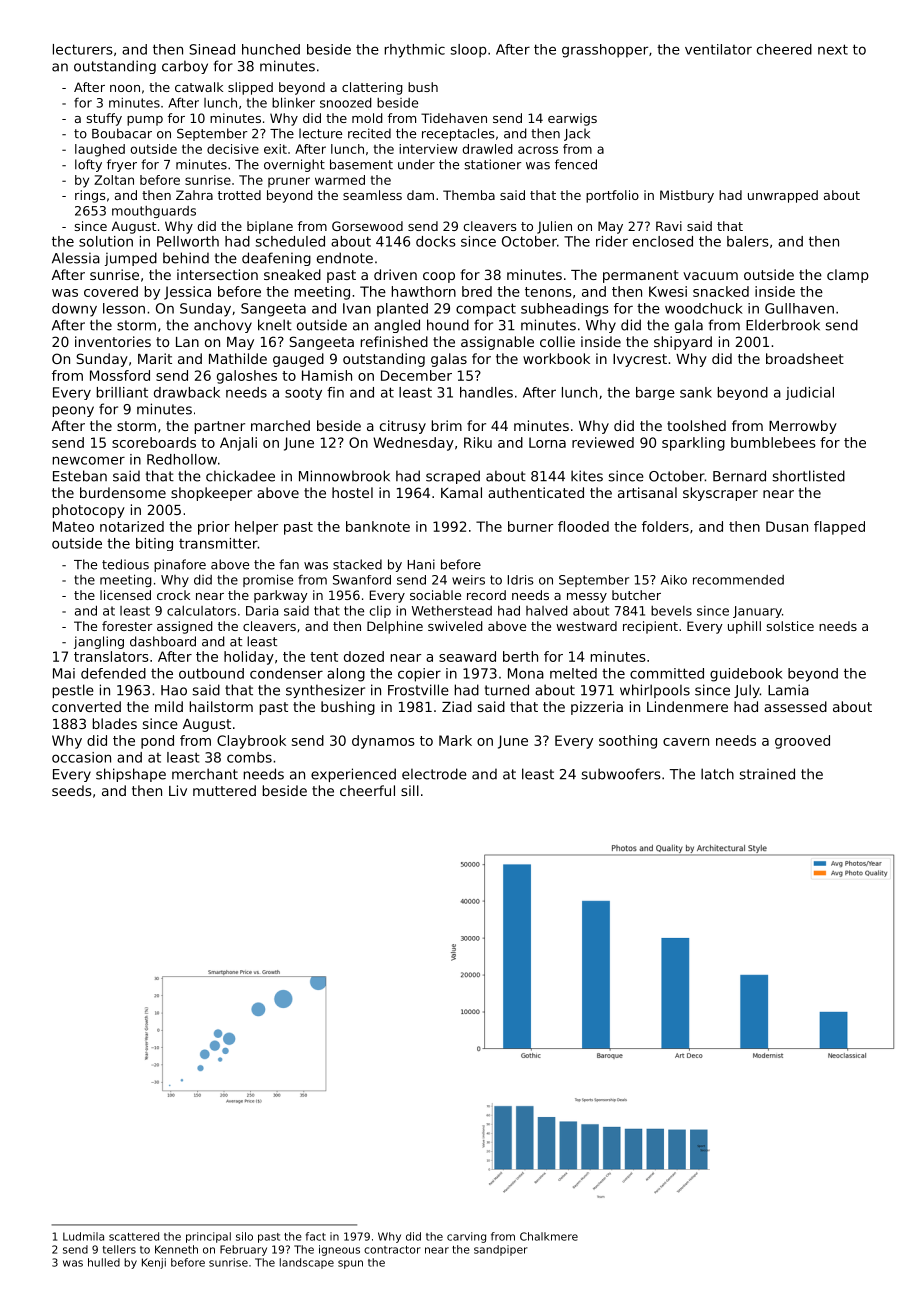  Describe the element at coordinates (83, 1236) in the screenshot. I see `Ludmila` at that location.
